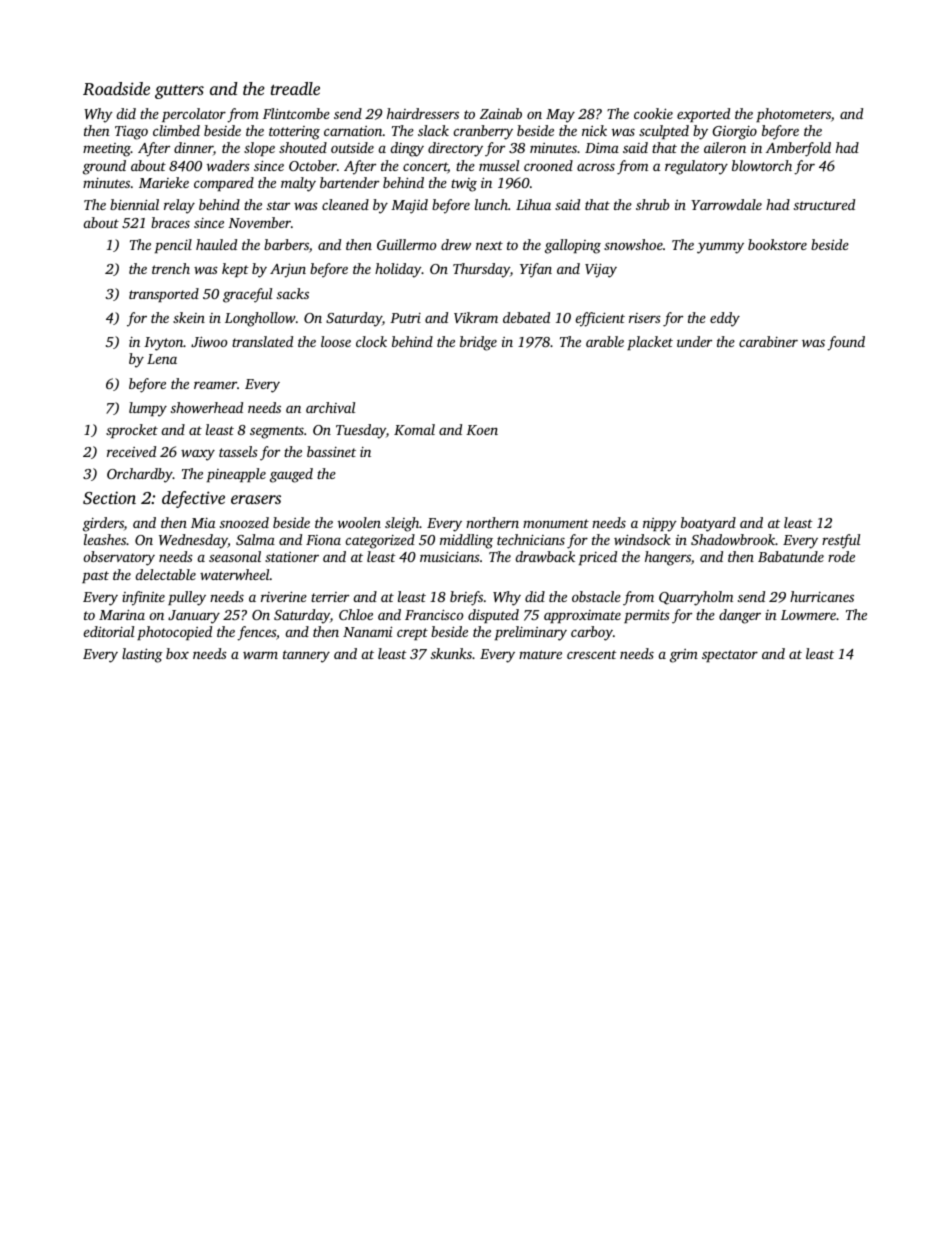  I want to click on lasting, so click(142, 655).
